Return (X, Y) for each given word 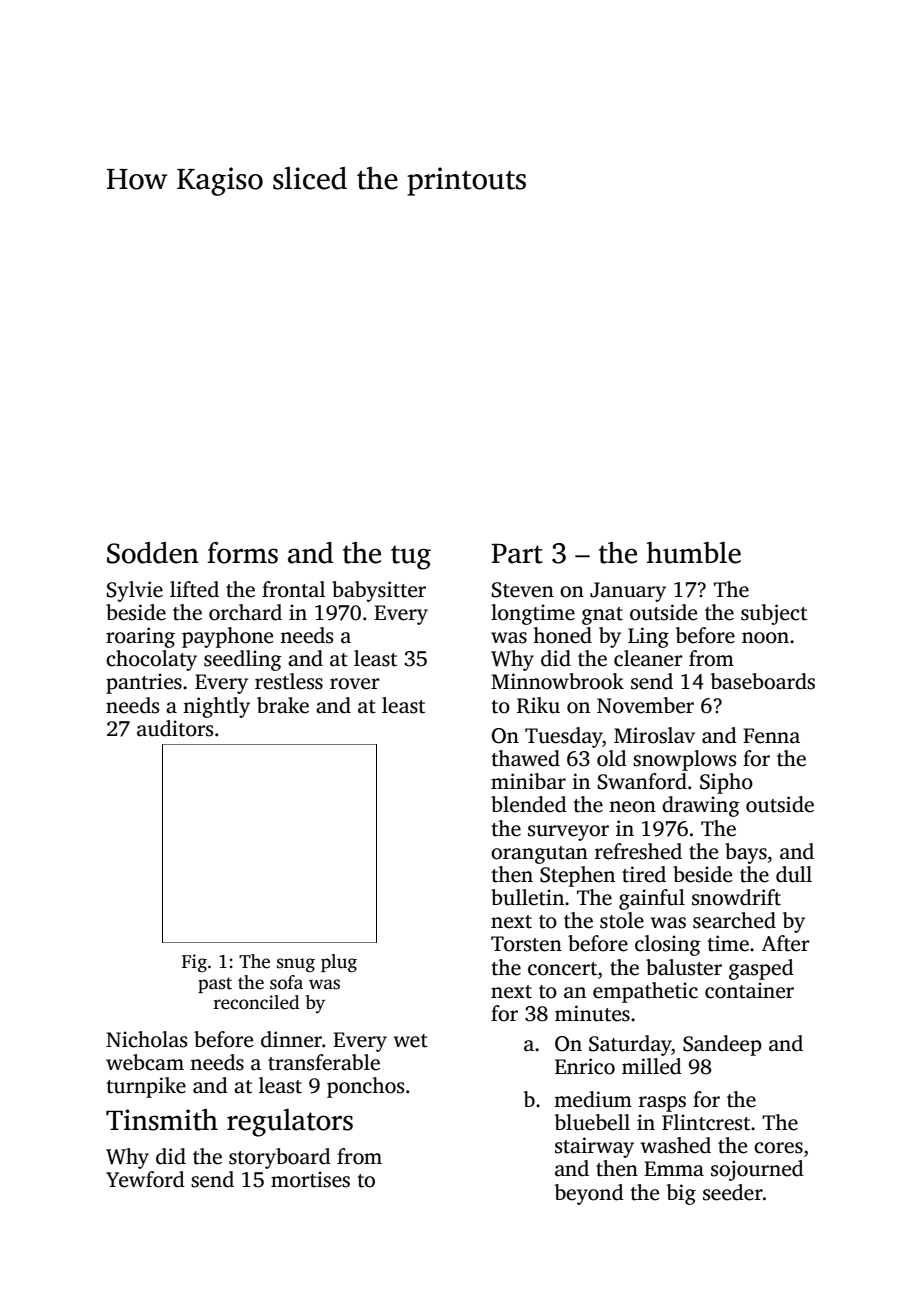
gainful (652, 899)
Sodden (153, 553)
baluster (684, 967)
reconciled (256, 1002)
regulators (290, 1123)
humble (693, 553)
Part (517, 554)
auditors (175, 728)
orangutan (539, 855)
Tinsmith (162, 1120)
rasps (662, 1104)
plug (339, 963)
